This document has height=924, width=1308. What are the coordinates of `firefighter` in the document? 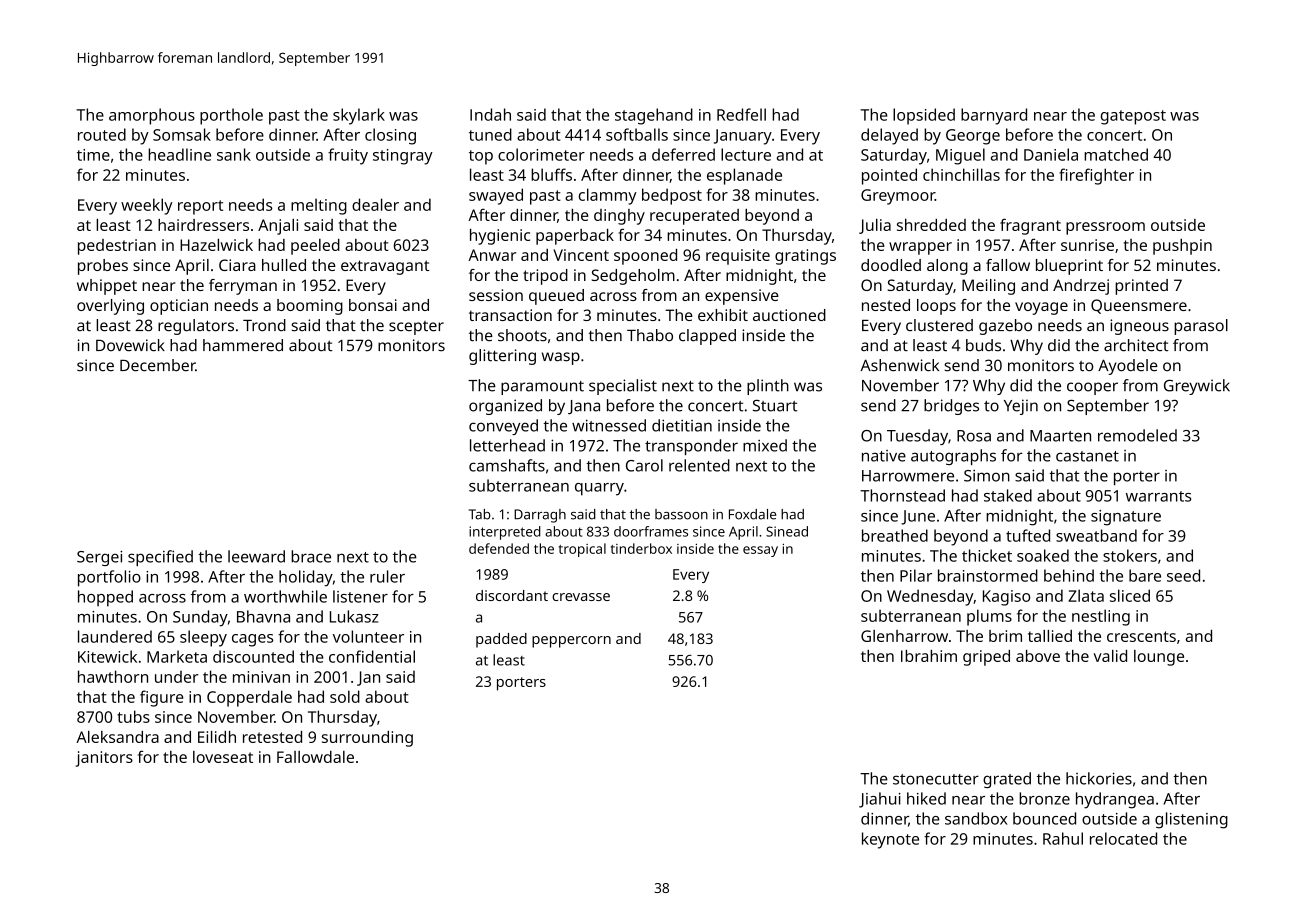 It's located at (1096, 176).
